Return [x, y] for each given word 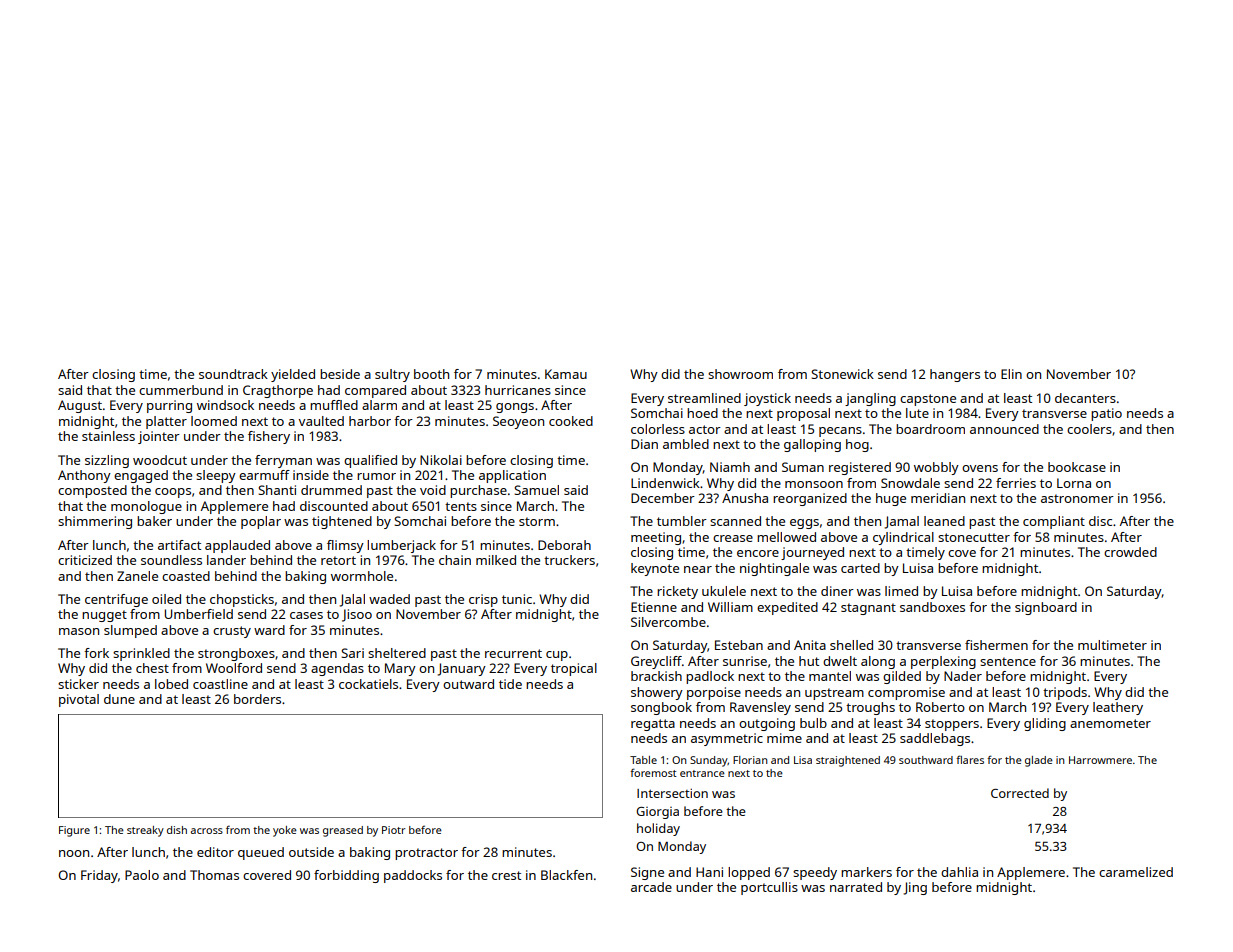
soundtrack [233, 374]
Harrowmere [1100, 760]
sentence [1008, 661]
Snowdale [910, 483]
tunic [517, 599]
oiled [166, 599]
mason [79, 631]
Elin [1011, 374]
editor [215, 852]
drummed [331, 490]
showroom [740, 374]
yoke [285, 831]
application [512, 476]
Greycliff [656, 662]
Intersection [672, 793]
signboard [1046, 608]
